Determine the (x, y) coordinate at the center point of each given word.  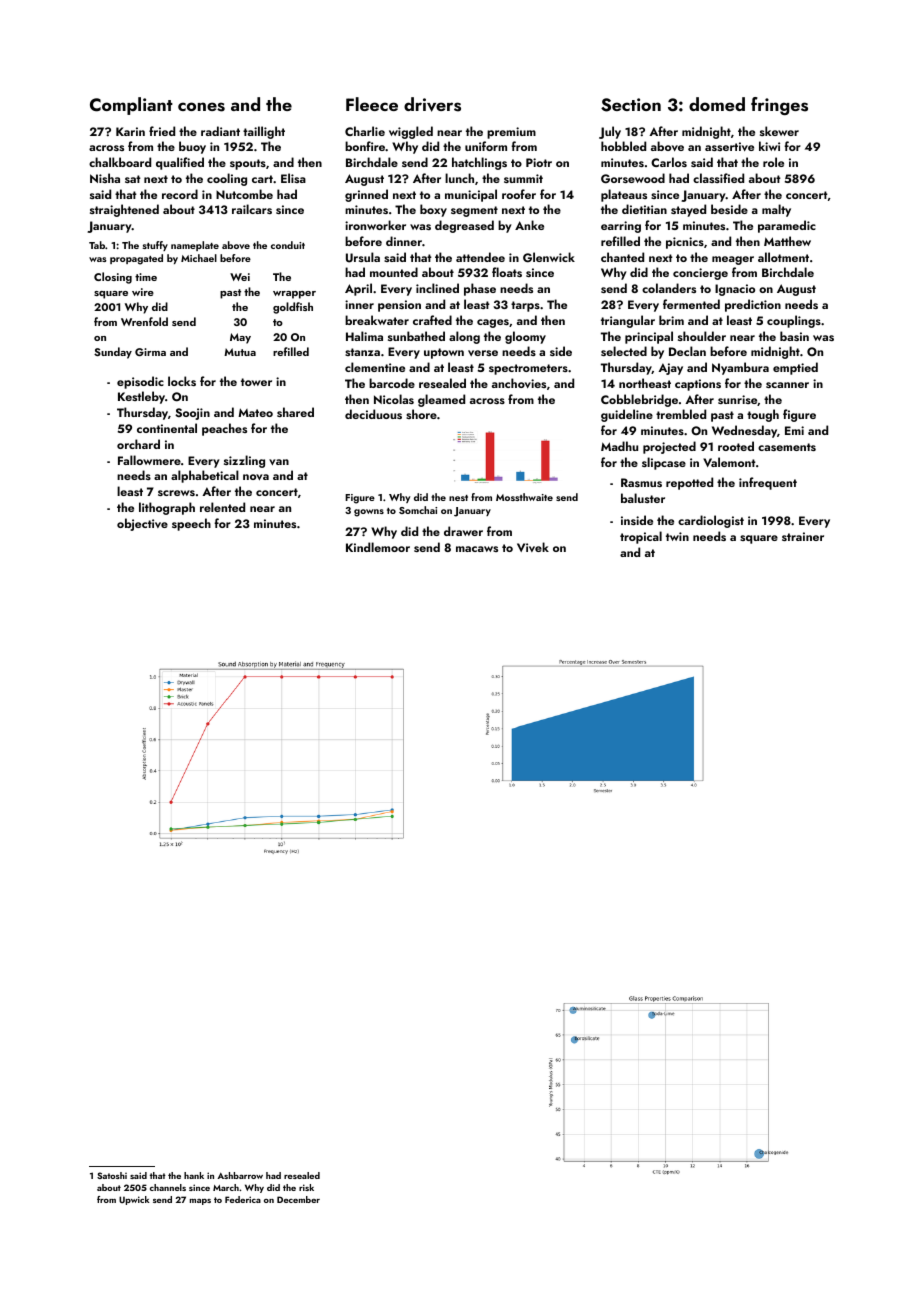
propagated (136, 259)
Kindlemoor (378, 547)
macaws (477, 549)
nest (458, 498)
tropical (641, 537)
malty (776, 210)
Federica (243, 1199)
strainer (803, 536)
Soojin (192, 414)
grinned (366, 195)
